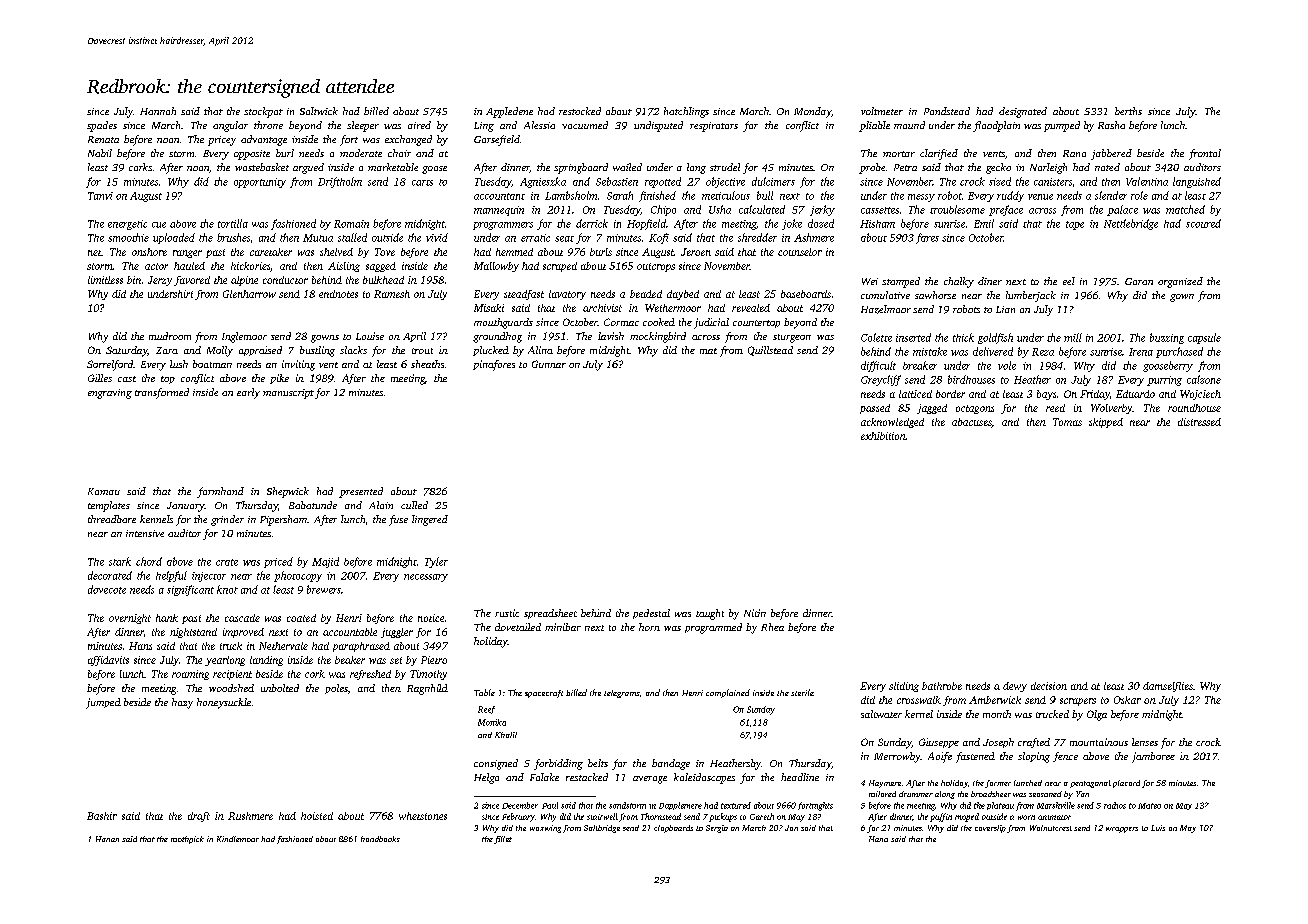 The image size is (1308, 924). I want to click on decision, so click(1049, 686).
